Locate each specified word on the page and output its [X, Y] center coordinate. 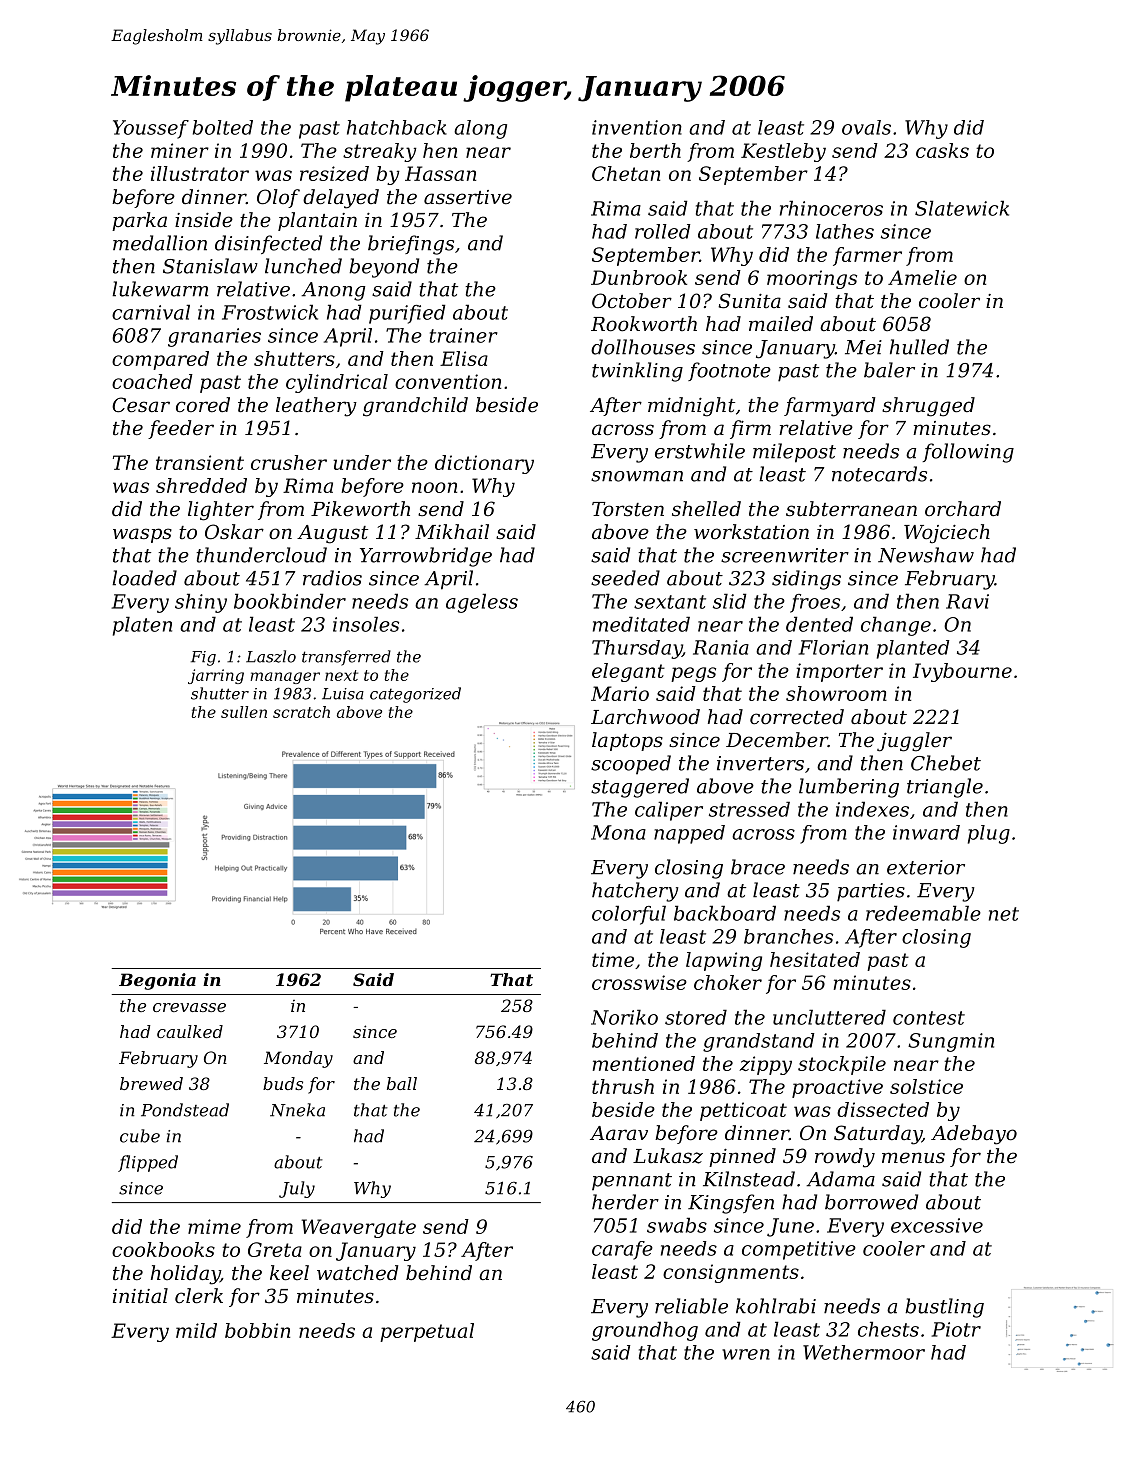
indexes [872, 809]
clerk [199, 1296]
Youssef [151, 129]
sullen [244, 712]
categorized [415, 695]
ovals [866, 127]
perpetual [427, 1332]
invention [637, 127]
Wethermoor [864, 1352]
